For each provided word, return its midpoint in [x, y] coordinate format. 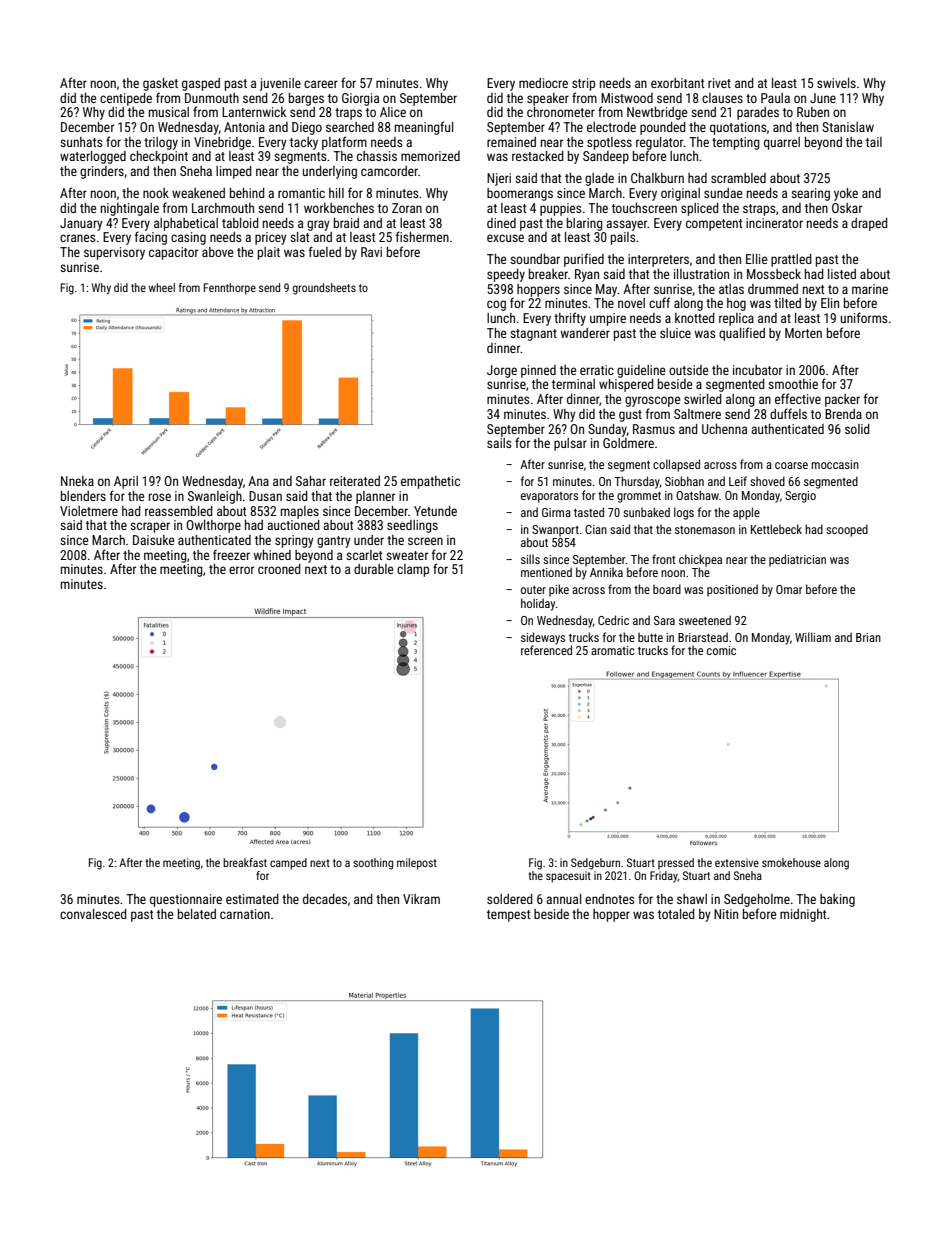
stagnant [533, 335]
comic [721, 650]
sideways [543, 638]
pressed [676, 864]
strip [583, 84]
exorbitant [677, 83]
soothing [373, 864]
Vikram [421, 899]
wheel [161, 287]
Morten [803, 333]
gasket [160, 84]
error [241, 570]
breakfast [245, 862]
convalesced [93, 914]
